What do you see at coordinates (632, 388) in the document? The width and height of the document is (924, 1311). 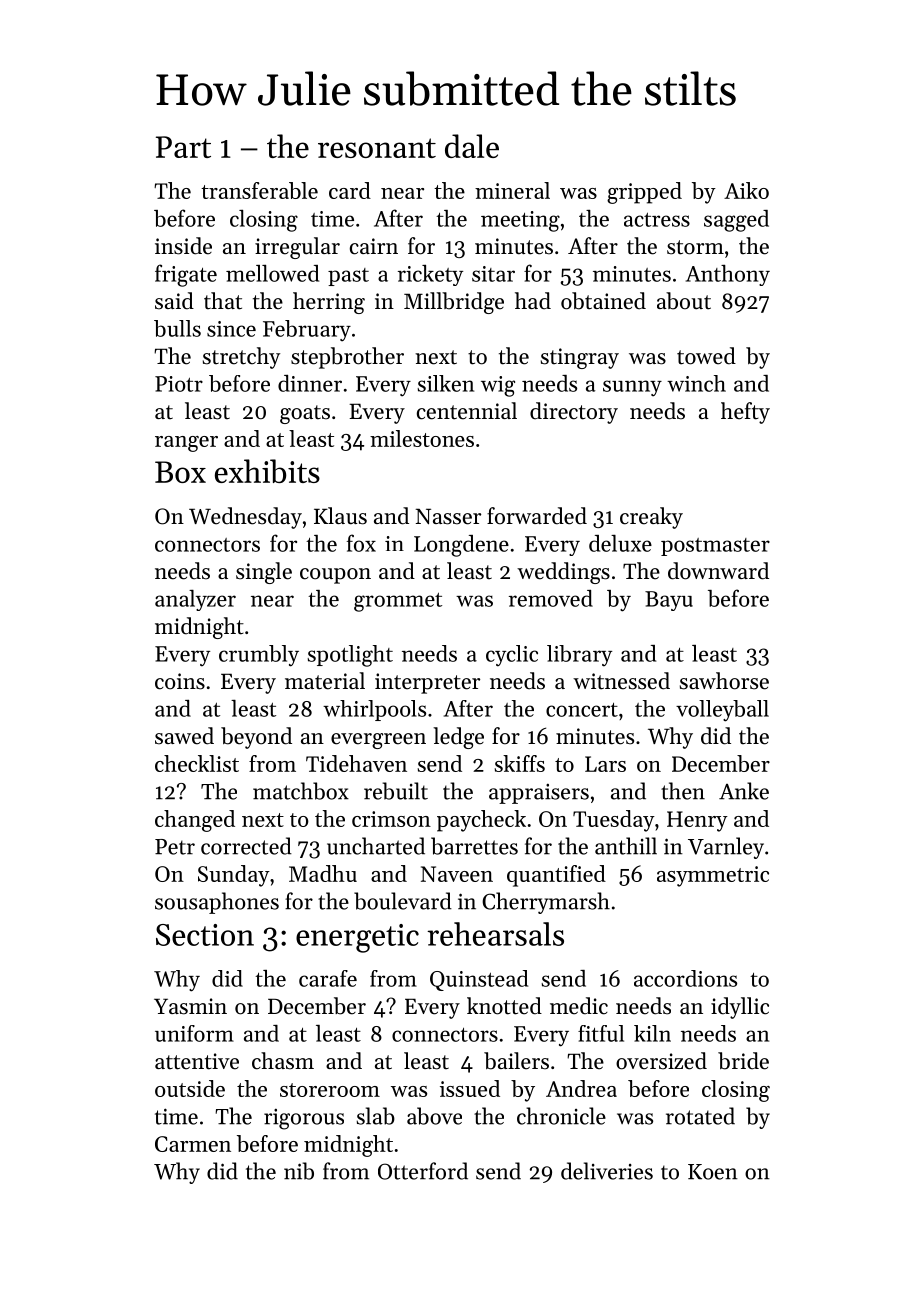 I see `sunny` at bounding box center [632, 388].
